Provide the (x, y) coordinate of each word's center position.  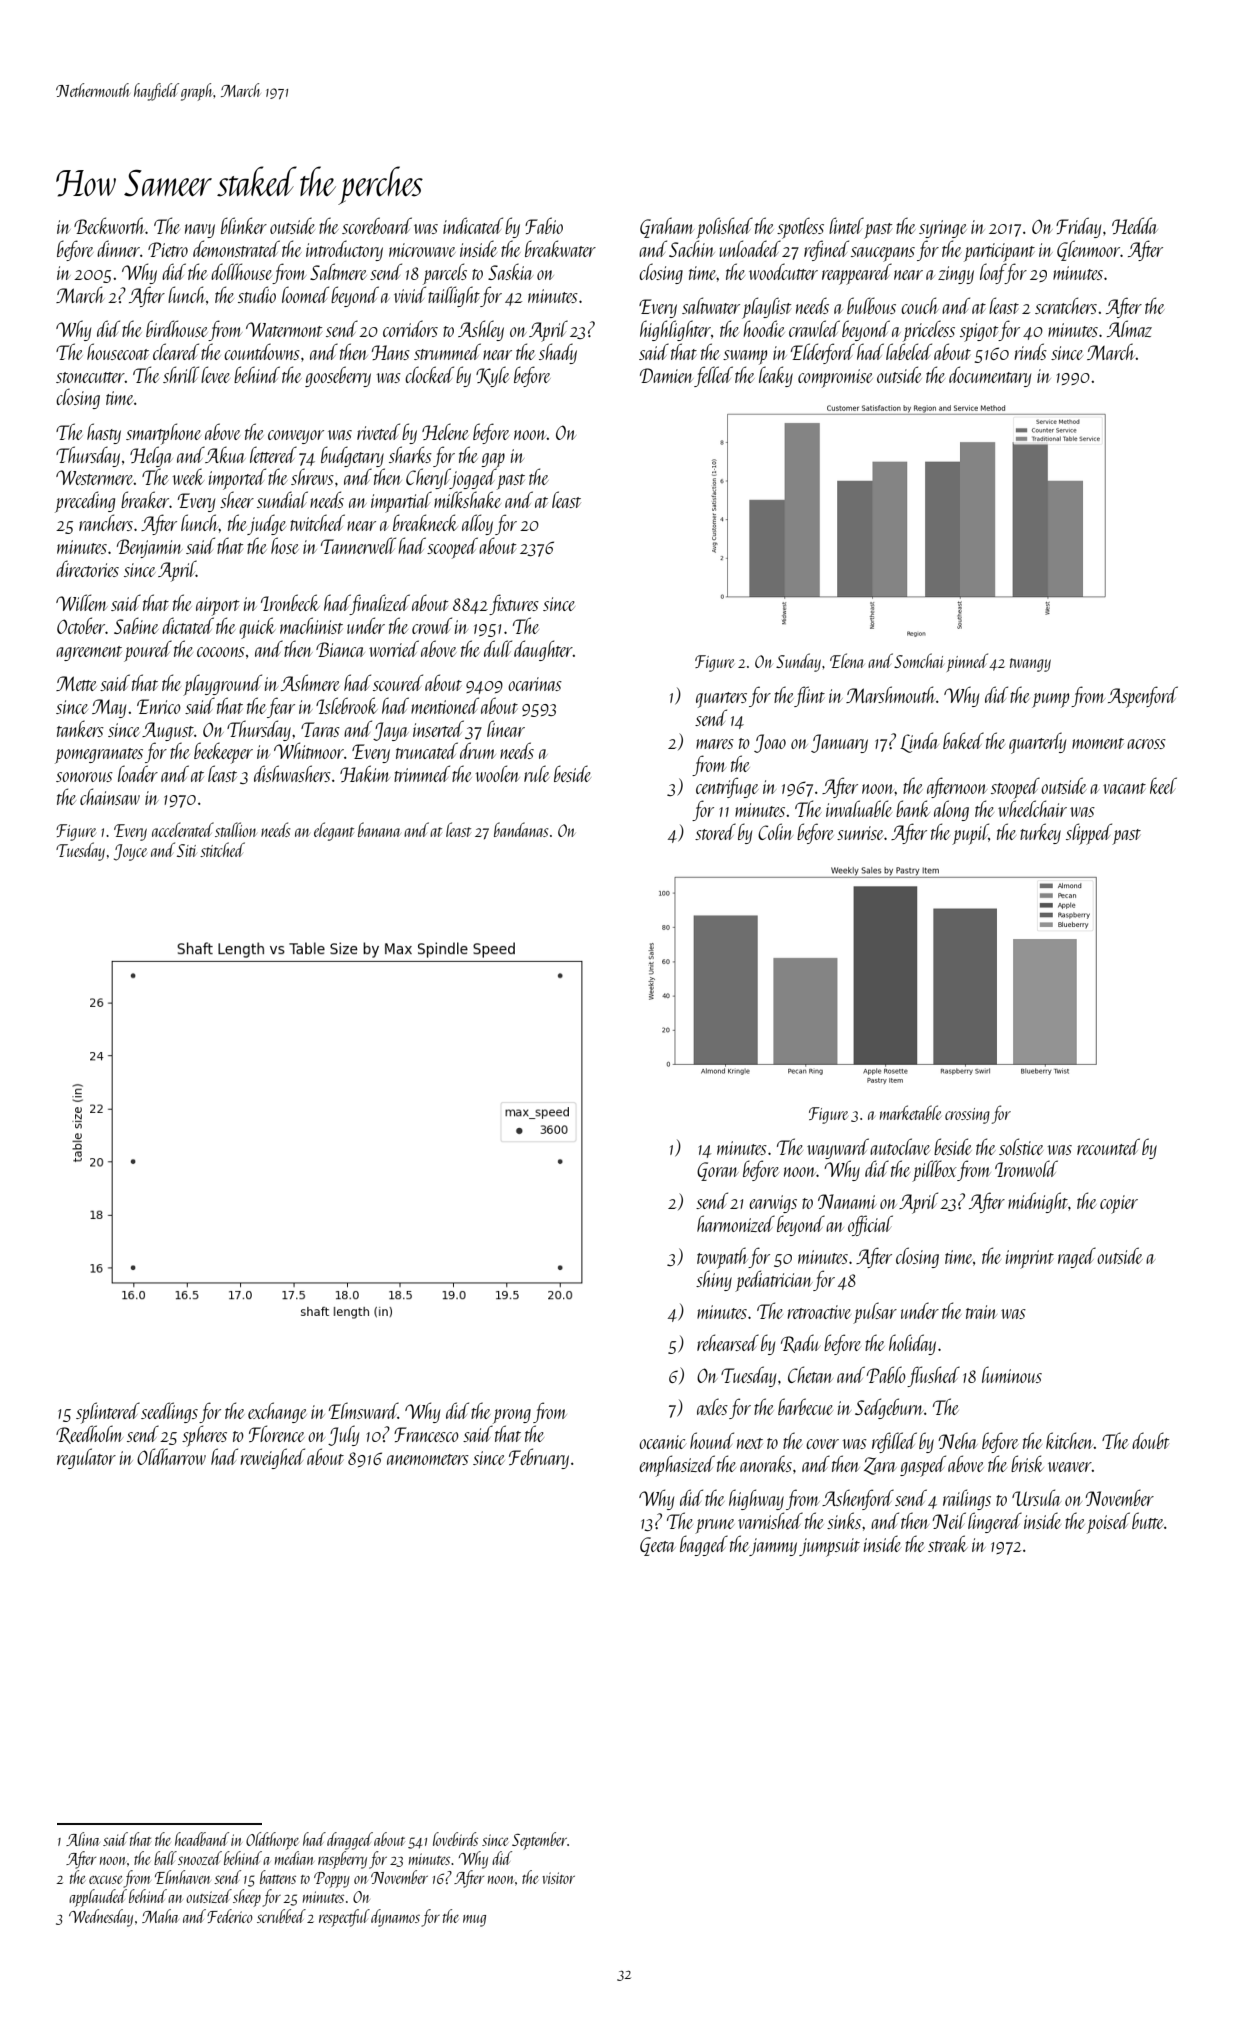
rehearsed (728, 1342)
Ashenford (858, 1499)
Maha (160, 1916)
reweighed (273, 1458)
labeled (909, 351)
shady (558, 353)
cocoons (221, 652)
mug (474, 1921)
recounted (1108, 1146)
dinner (118, 248)
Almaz (1129, 328)
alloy (477, 524)
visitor (558, 1878)
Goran (718, 1171)
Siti (187, 850)
